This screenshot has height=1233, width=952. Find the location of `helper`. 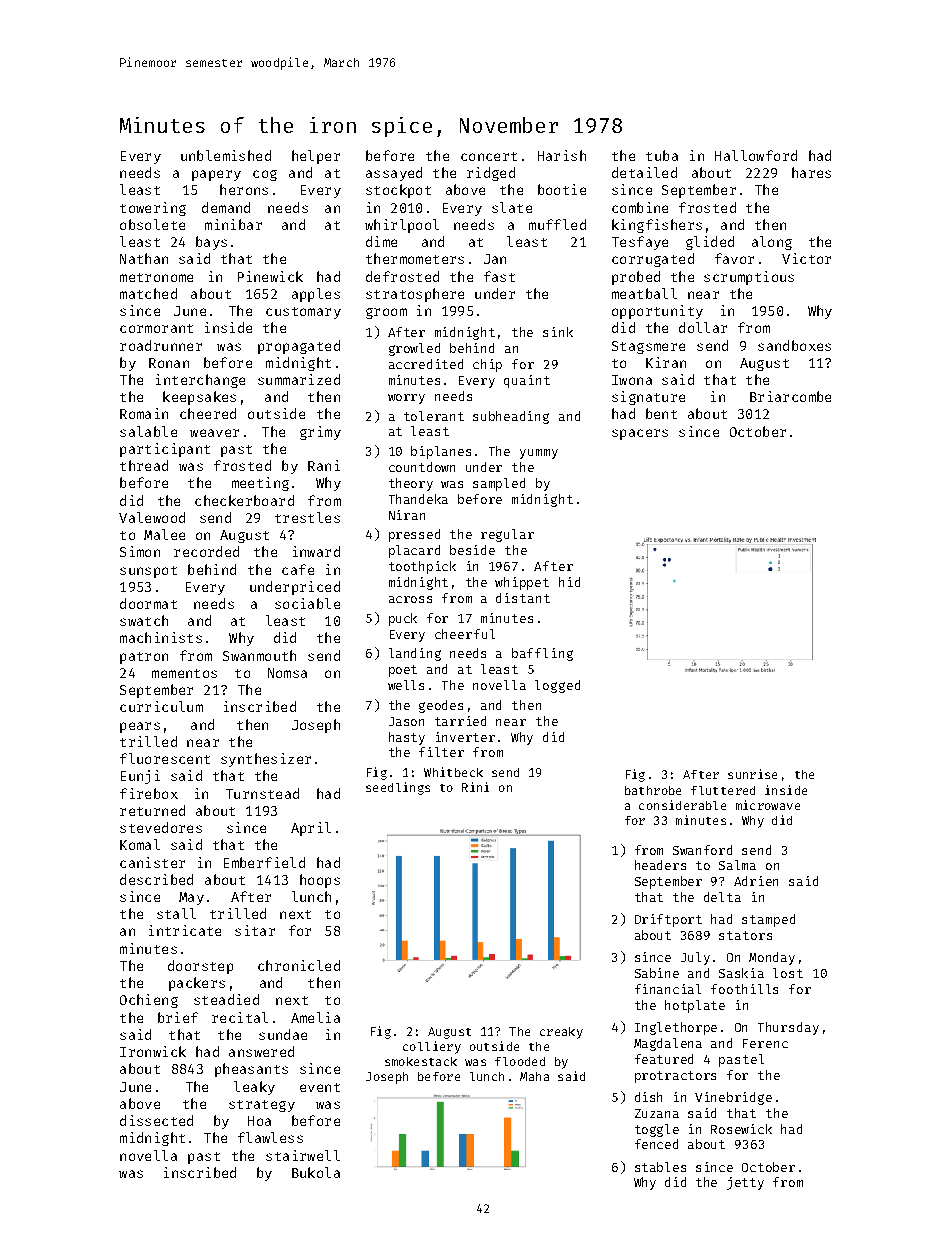

helper is located at coordinates (316, 157).
